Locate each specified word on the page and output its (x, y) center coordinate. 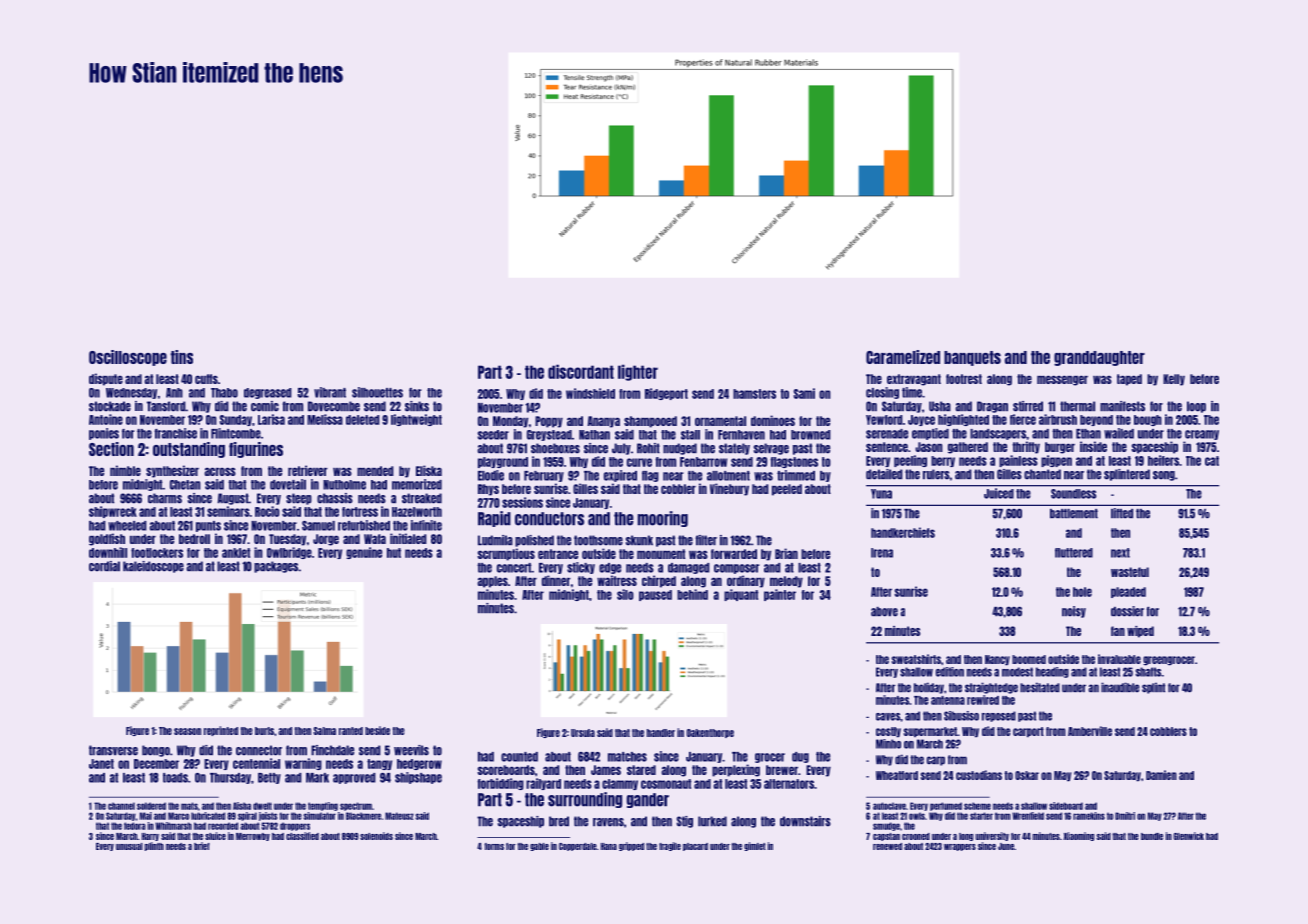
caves (888, 717)
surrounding (585, 800)
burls (264, 731)
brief (202, 846)
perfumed (946, 806)
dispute (106, 379)
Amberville (1090, 731)
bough (1148, 420)
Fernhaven (741, 435)
